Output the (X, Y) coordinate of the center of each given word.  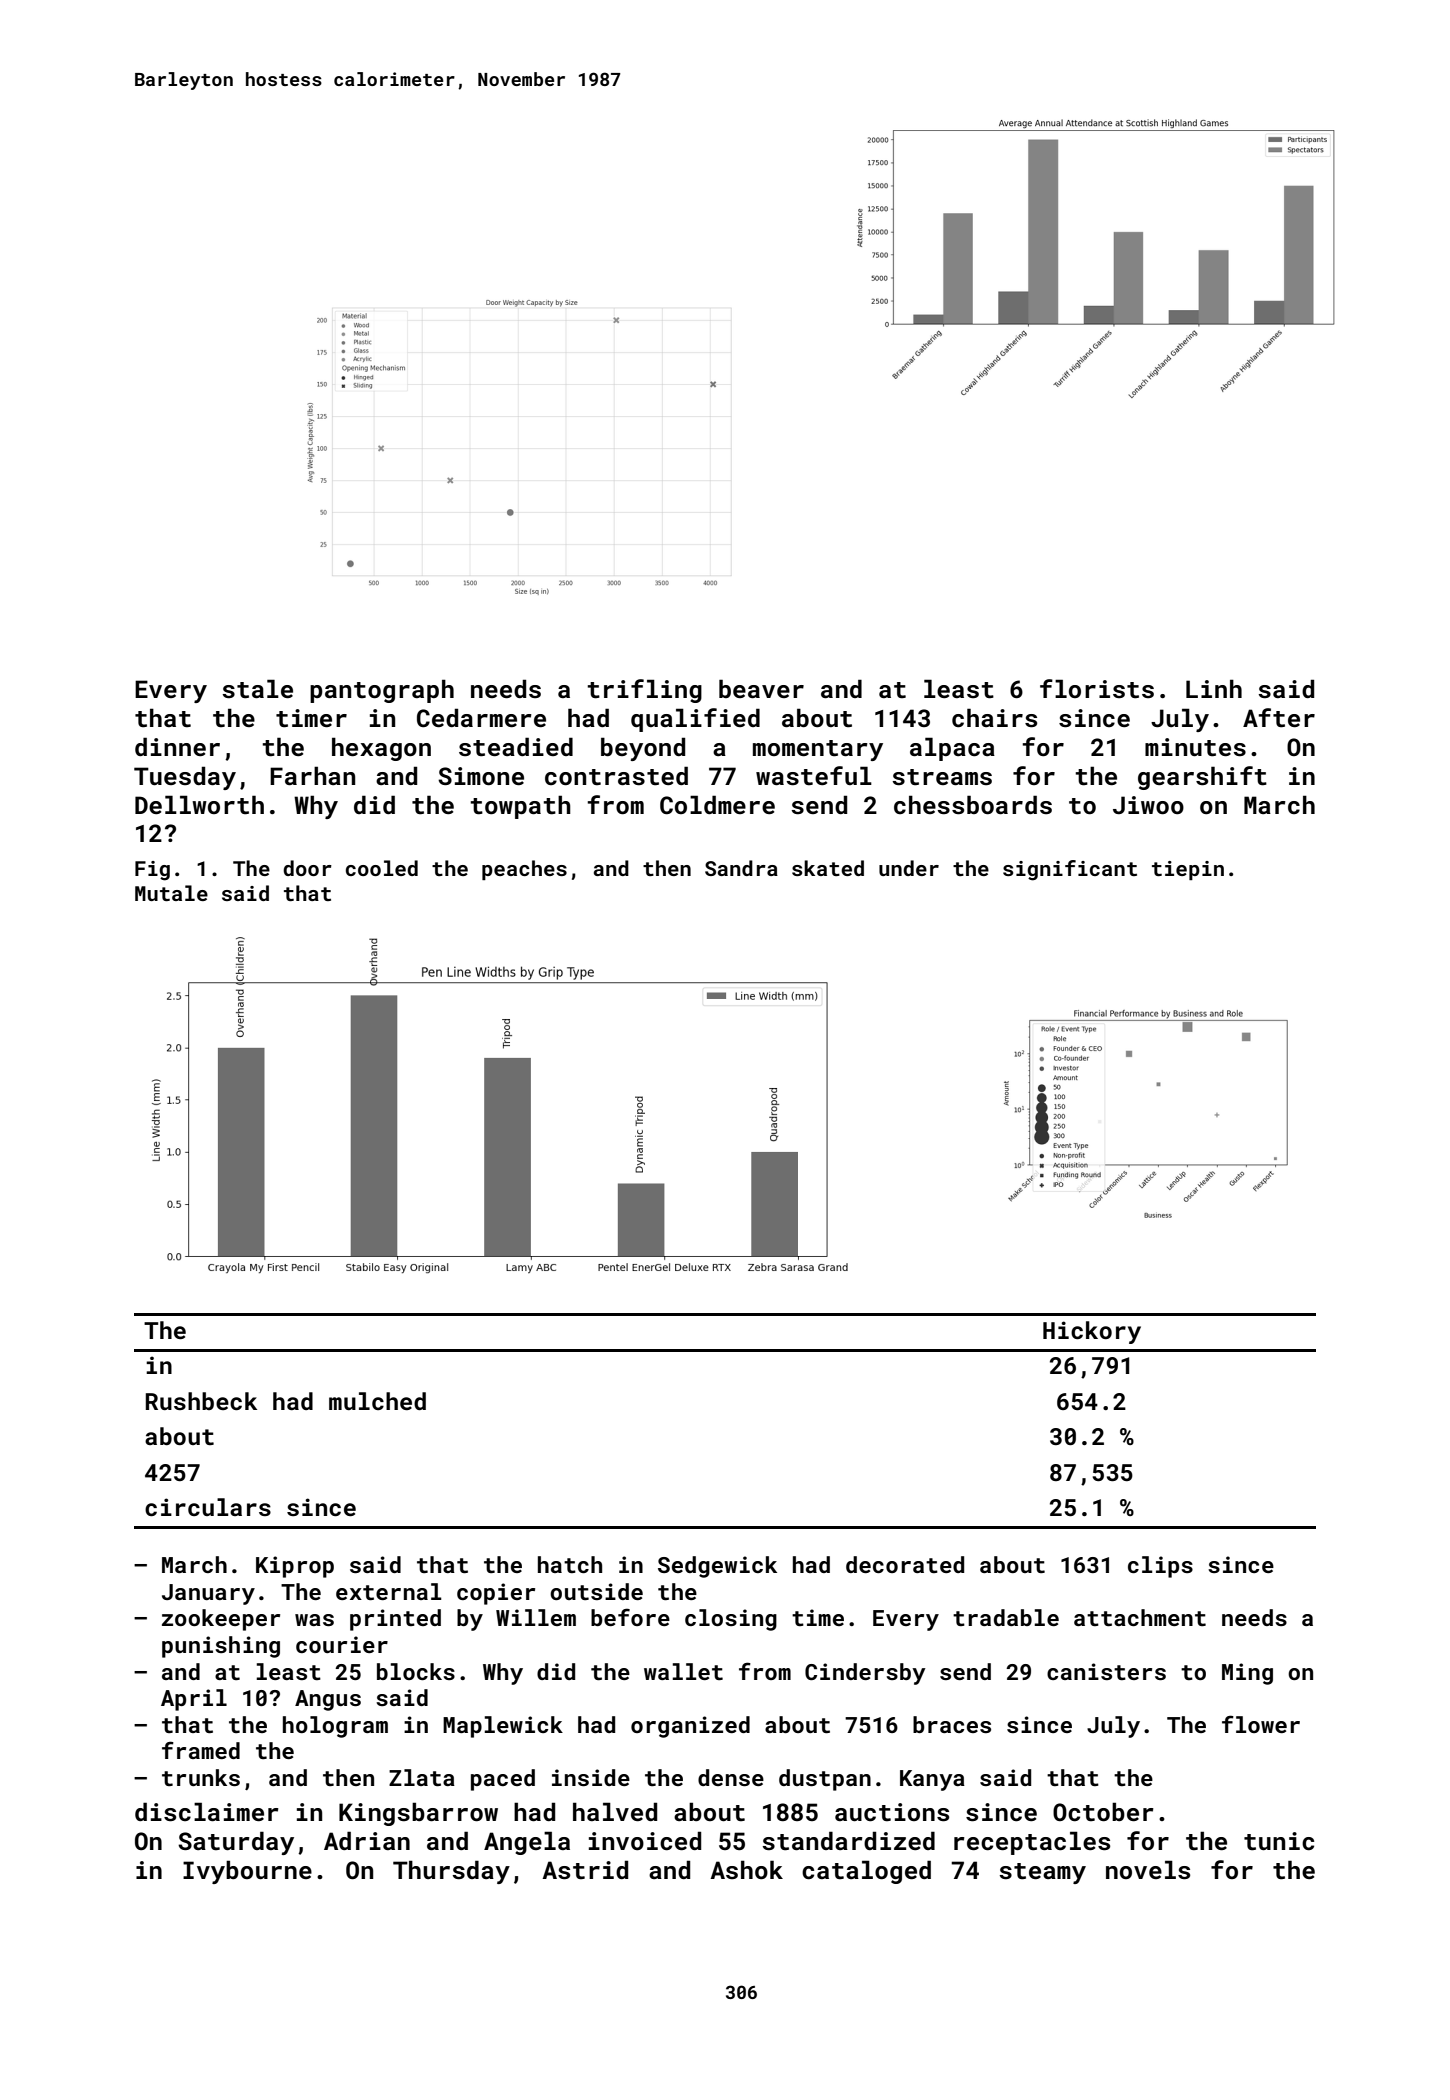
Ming (1247, 1674)
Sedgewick (717, 1567)
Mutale (171, 893)
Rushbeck (201, 1401)
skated (828, 868)
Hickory (1092, 1332)
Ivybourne (247, 1872)
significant (1070, 870)
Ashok (746, 1870)
